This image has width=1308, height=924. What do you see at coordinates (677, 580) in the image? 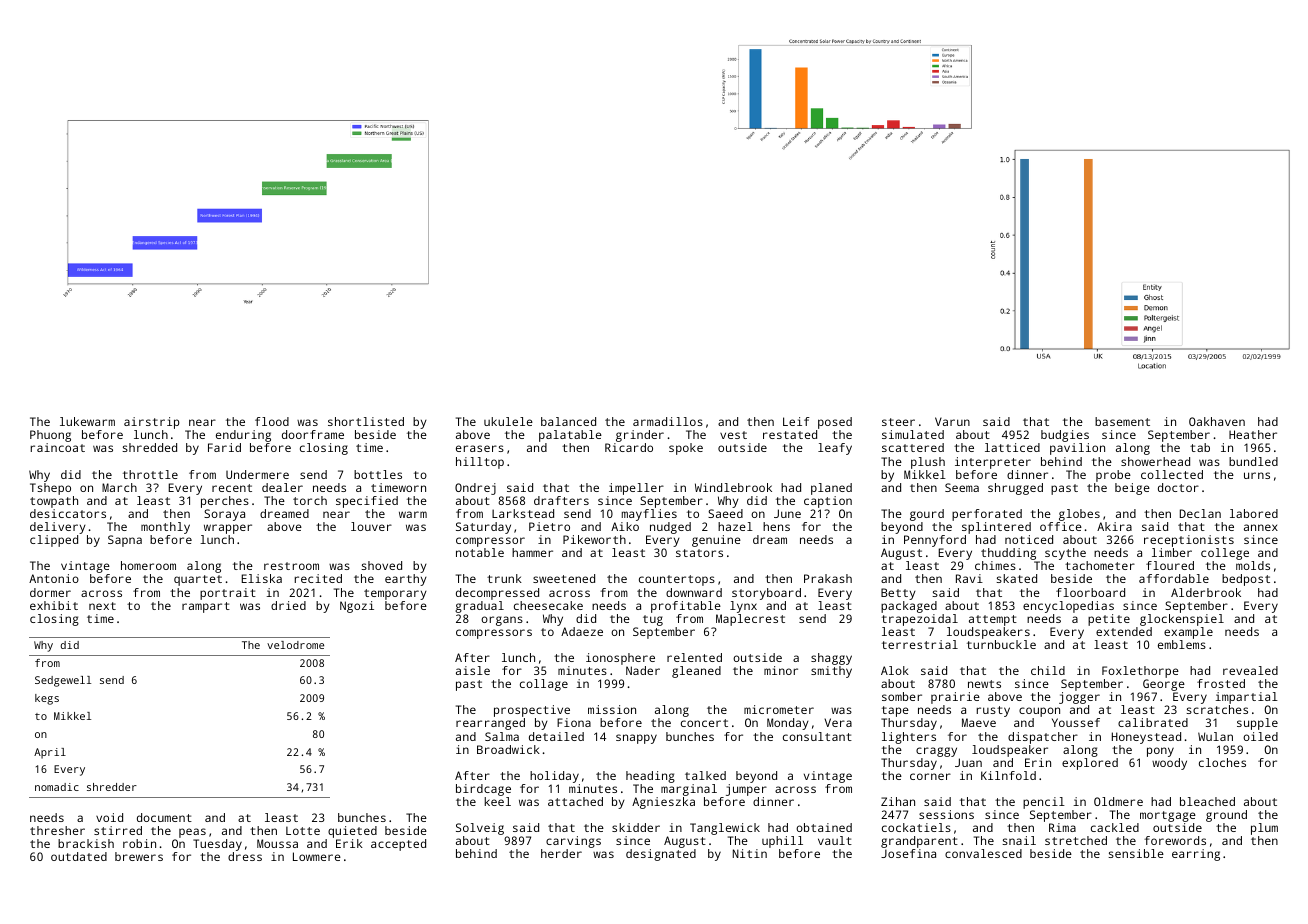
I see `countertops` at bounding box center [677, 580].
